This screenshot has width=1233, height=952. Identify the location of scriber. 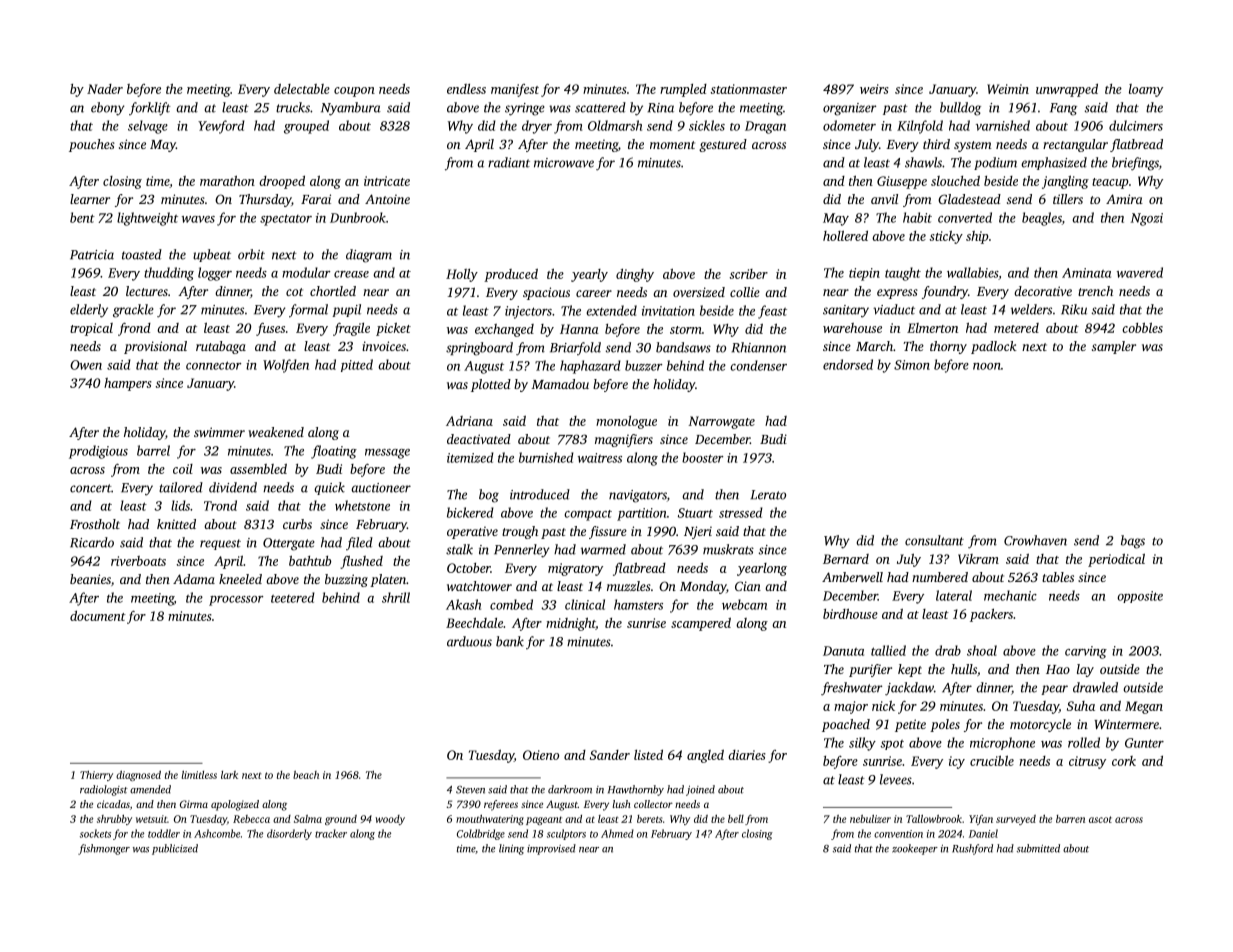
(748, 274).
